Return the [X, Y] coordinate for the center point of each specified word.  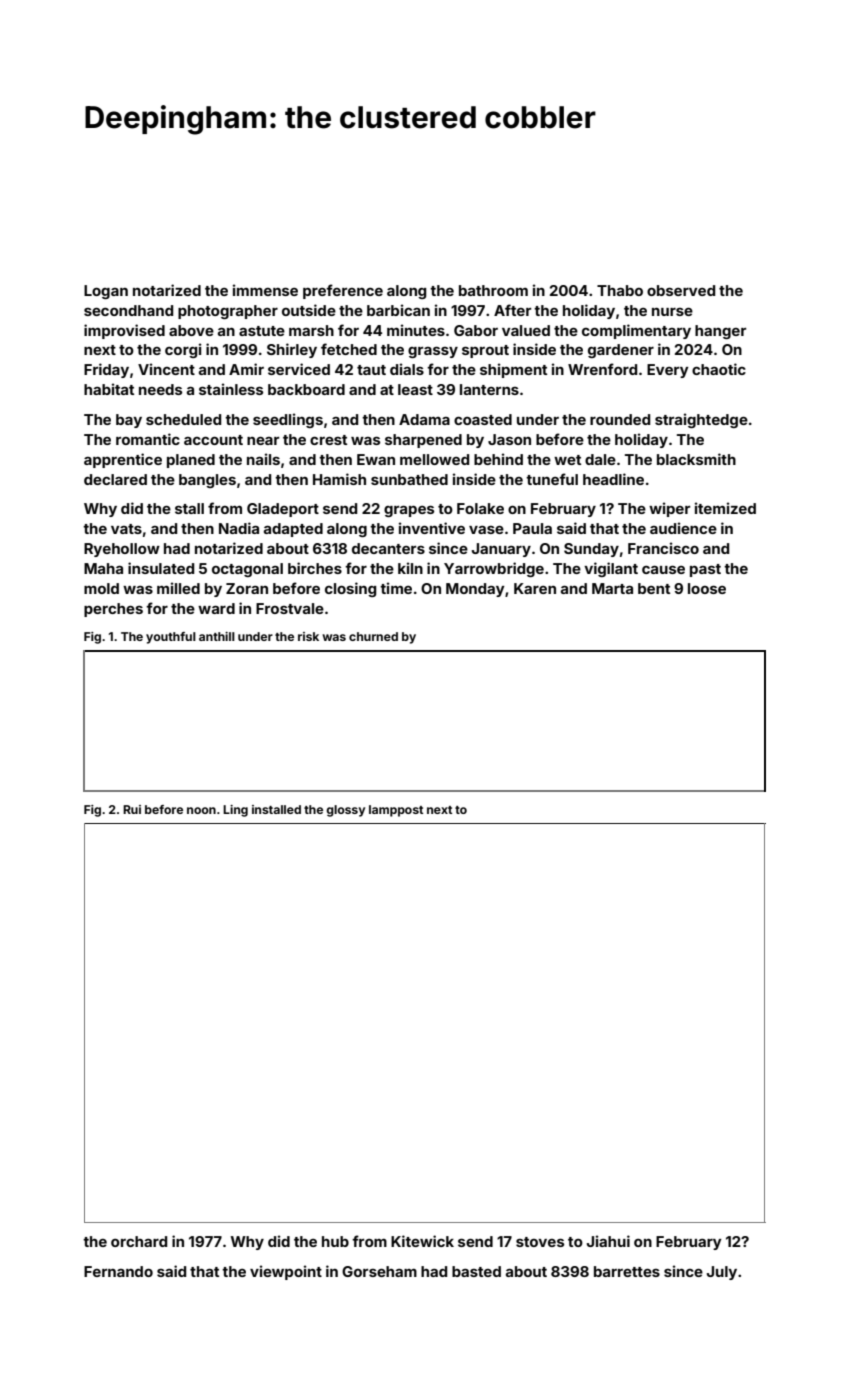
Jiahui [608, 1241]
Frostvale [290, 608]
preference [343, 291]
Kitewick [422, 1241]
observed [681, 290]
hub [335, 1241]
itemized [725, 508]
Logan [106, 292]
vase [486, 530]
